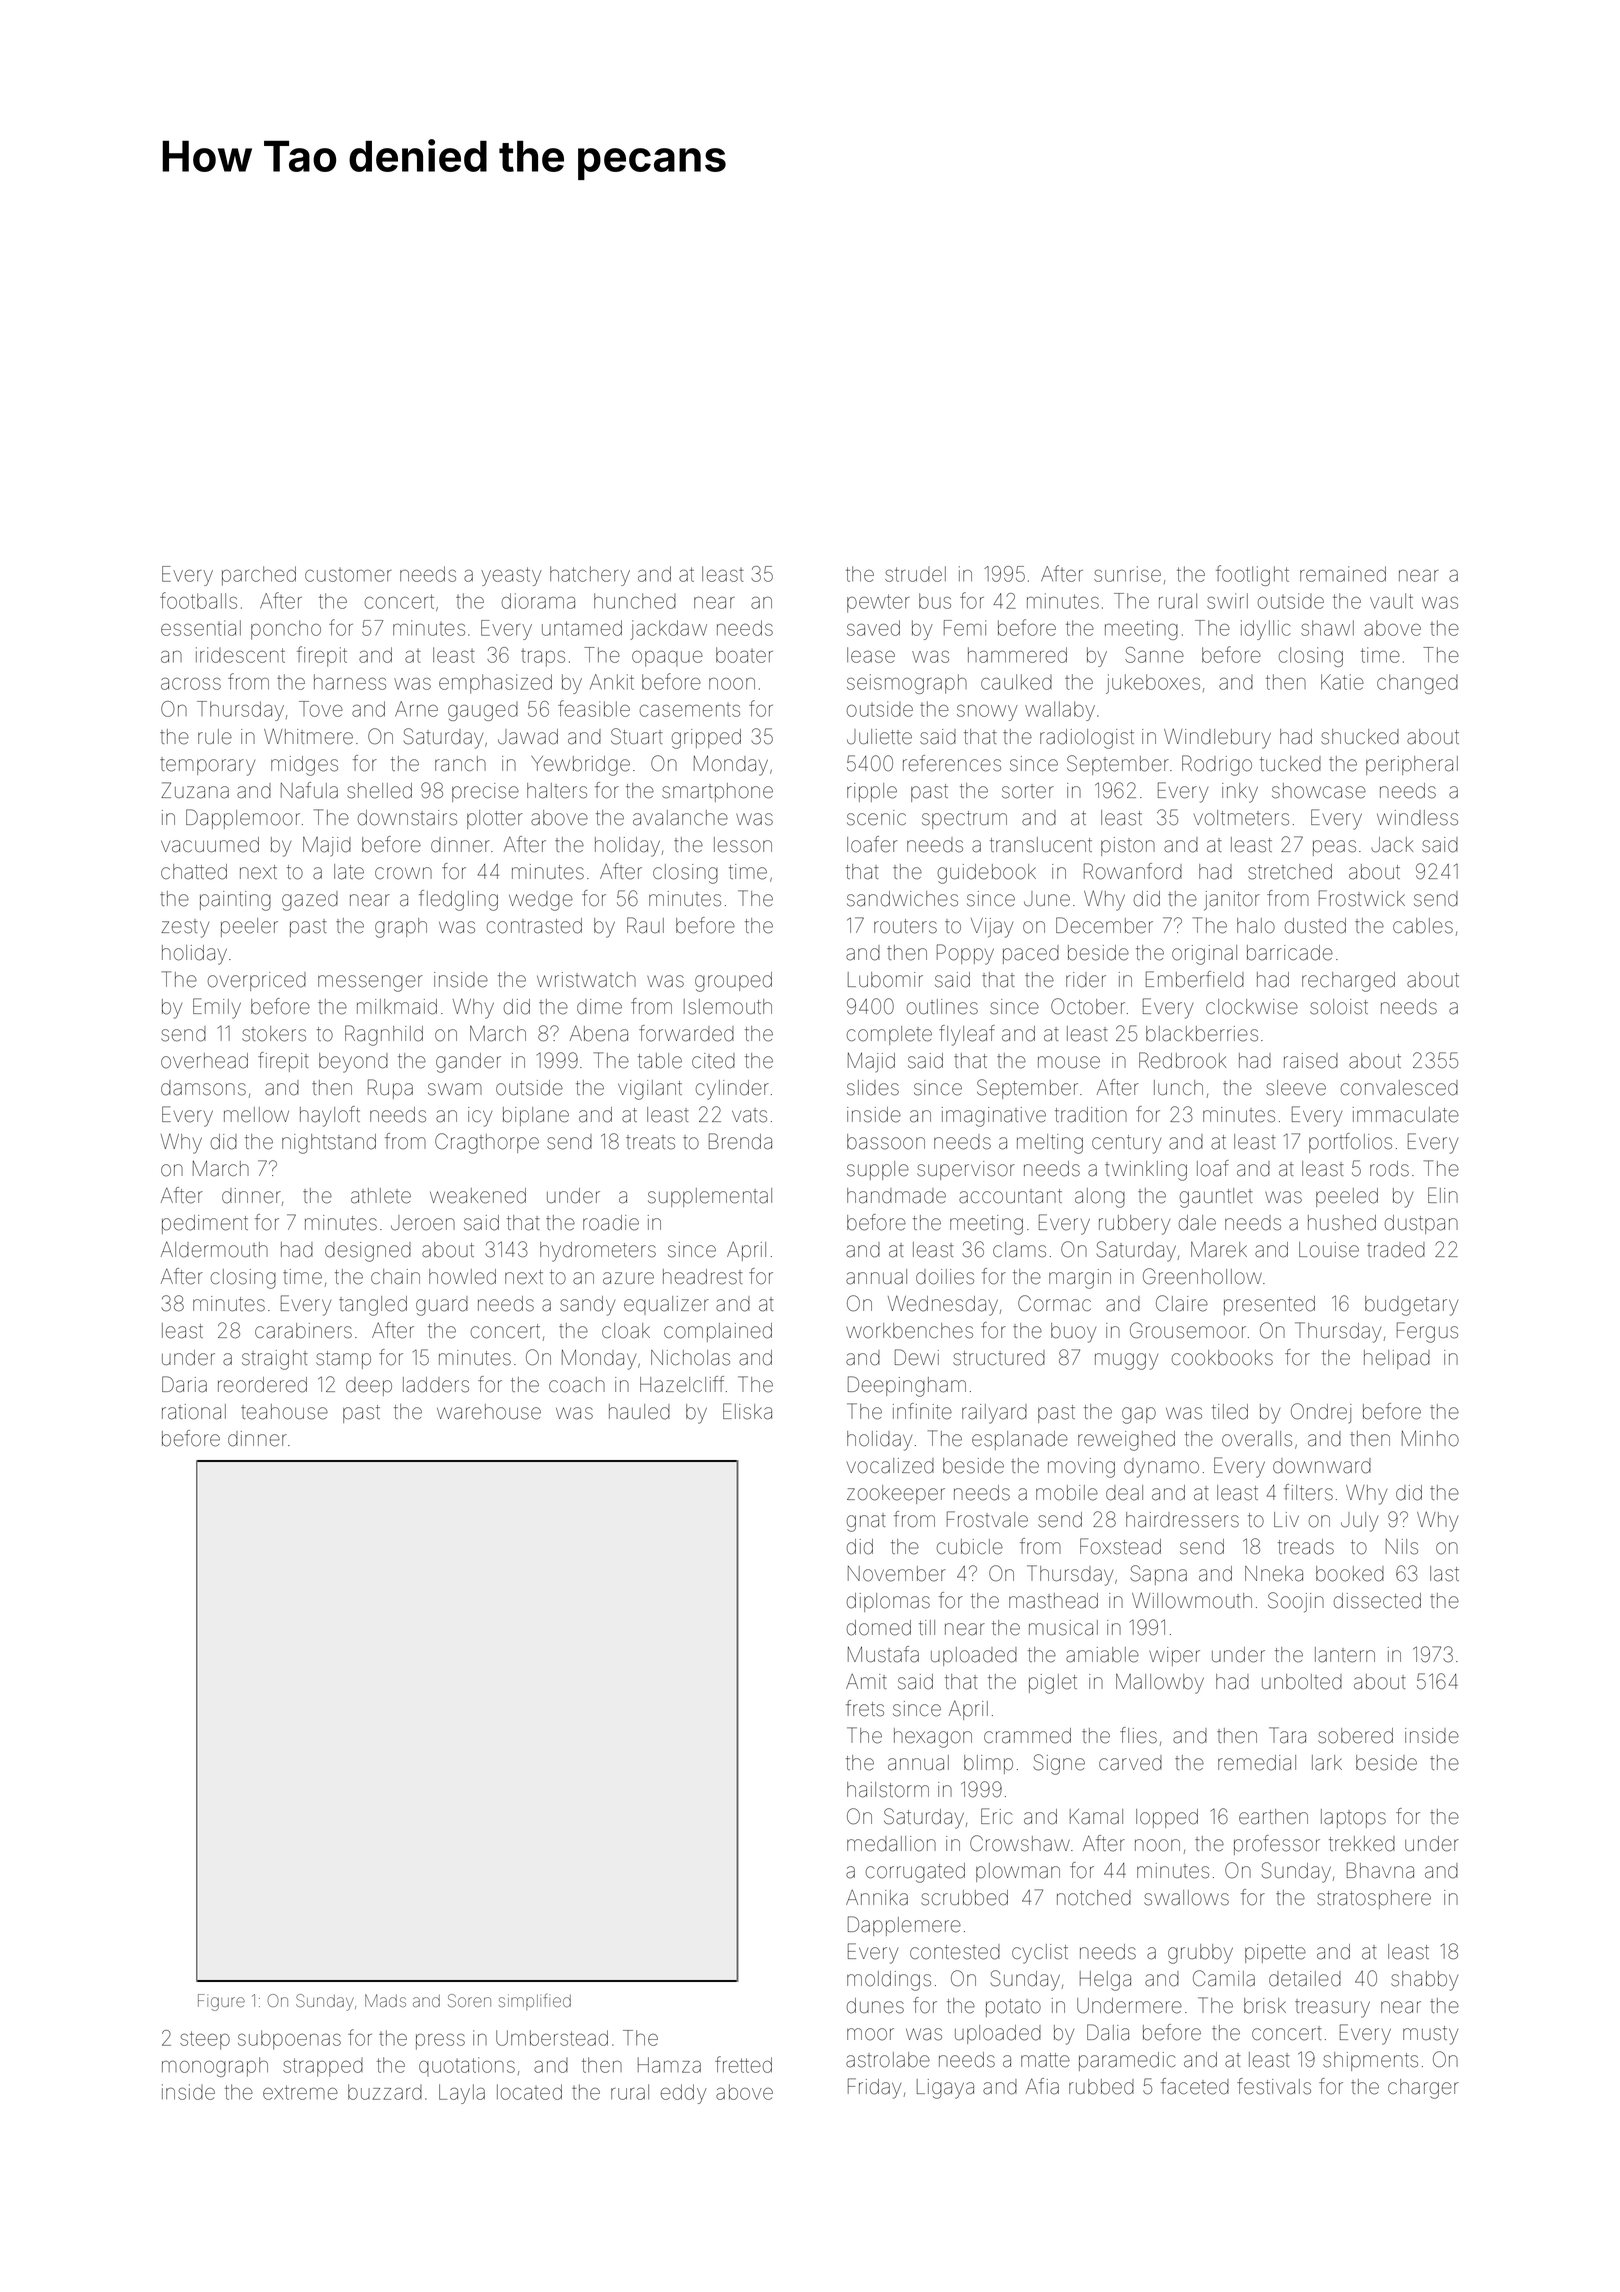 The image size is (1620, 2292). Describe the element at coordinates (458, 900) in the image. I see `fledgling` at that location.
